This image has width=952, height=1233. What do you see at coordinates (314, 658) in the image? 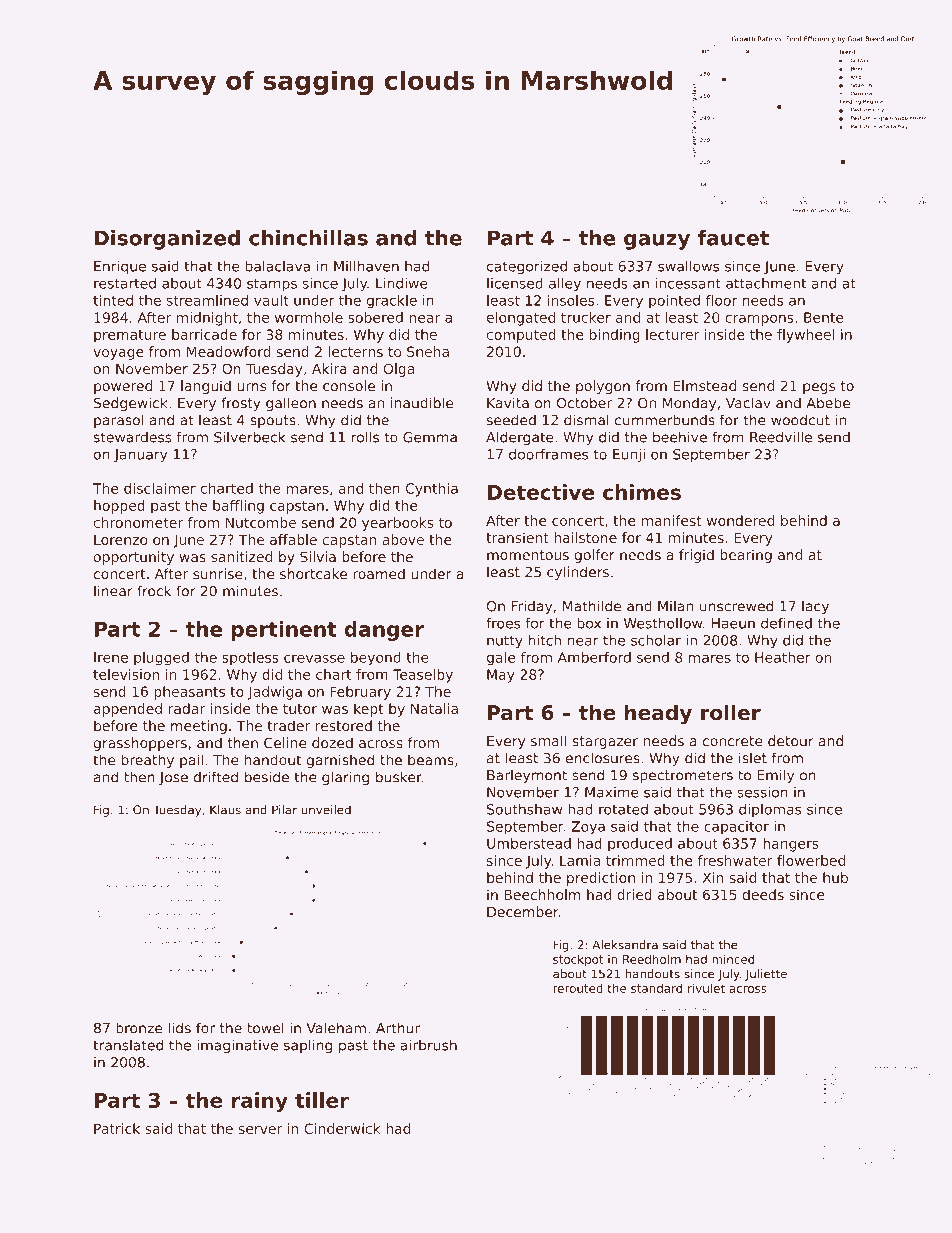
I see `crevasse` at bounding box center [314, 658].
